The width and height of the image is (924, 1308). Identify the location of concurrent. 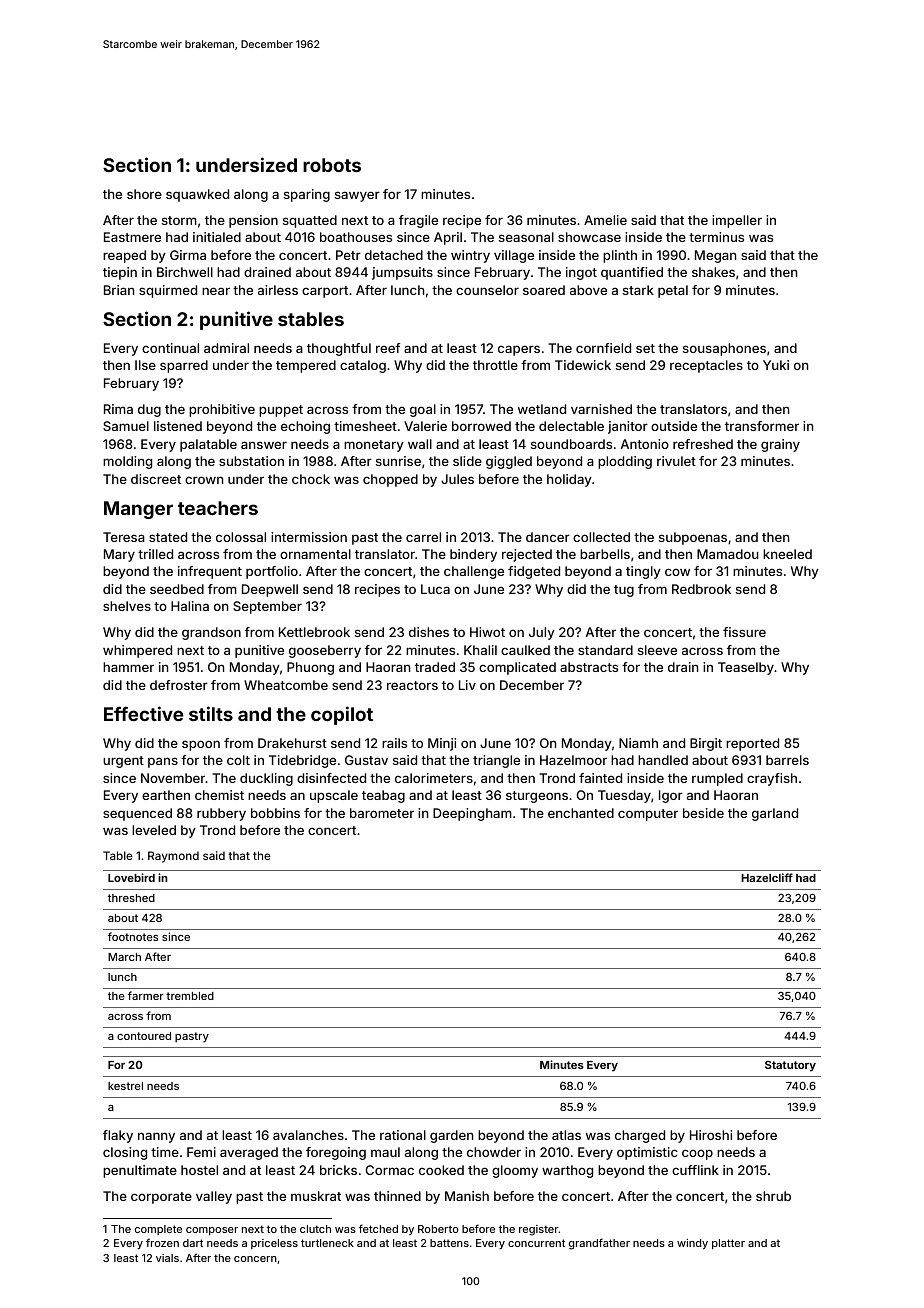
(536, 1243).
